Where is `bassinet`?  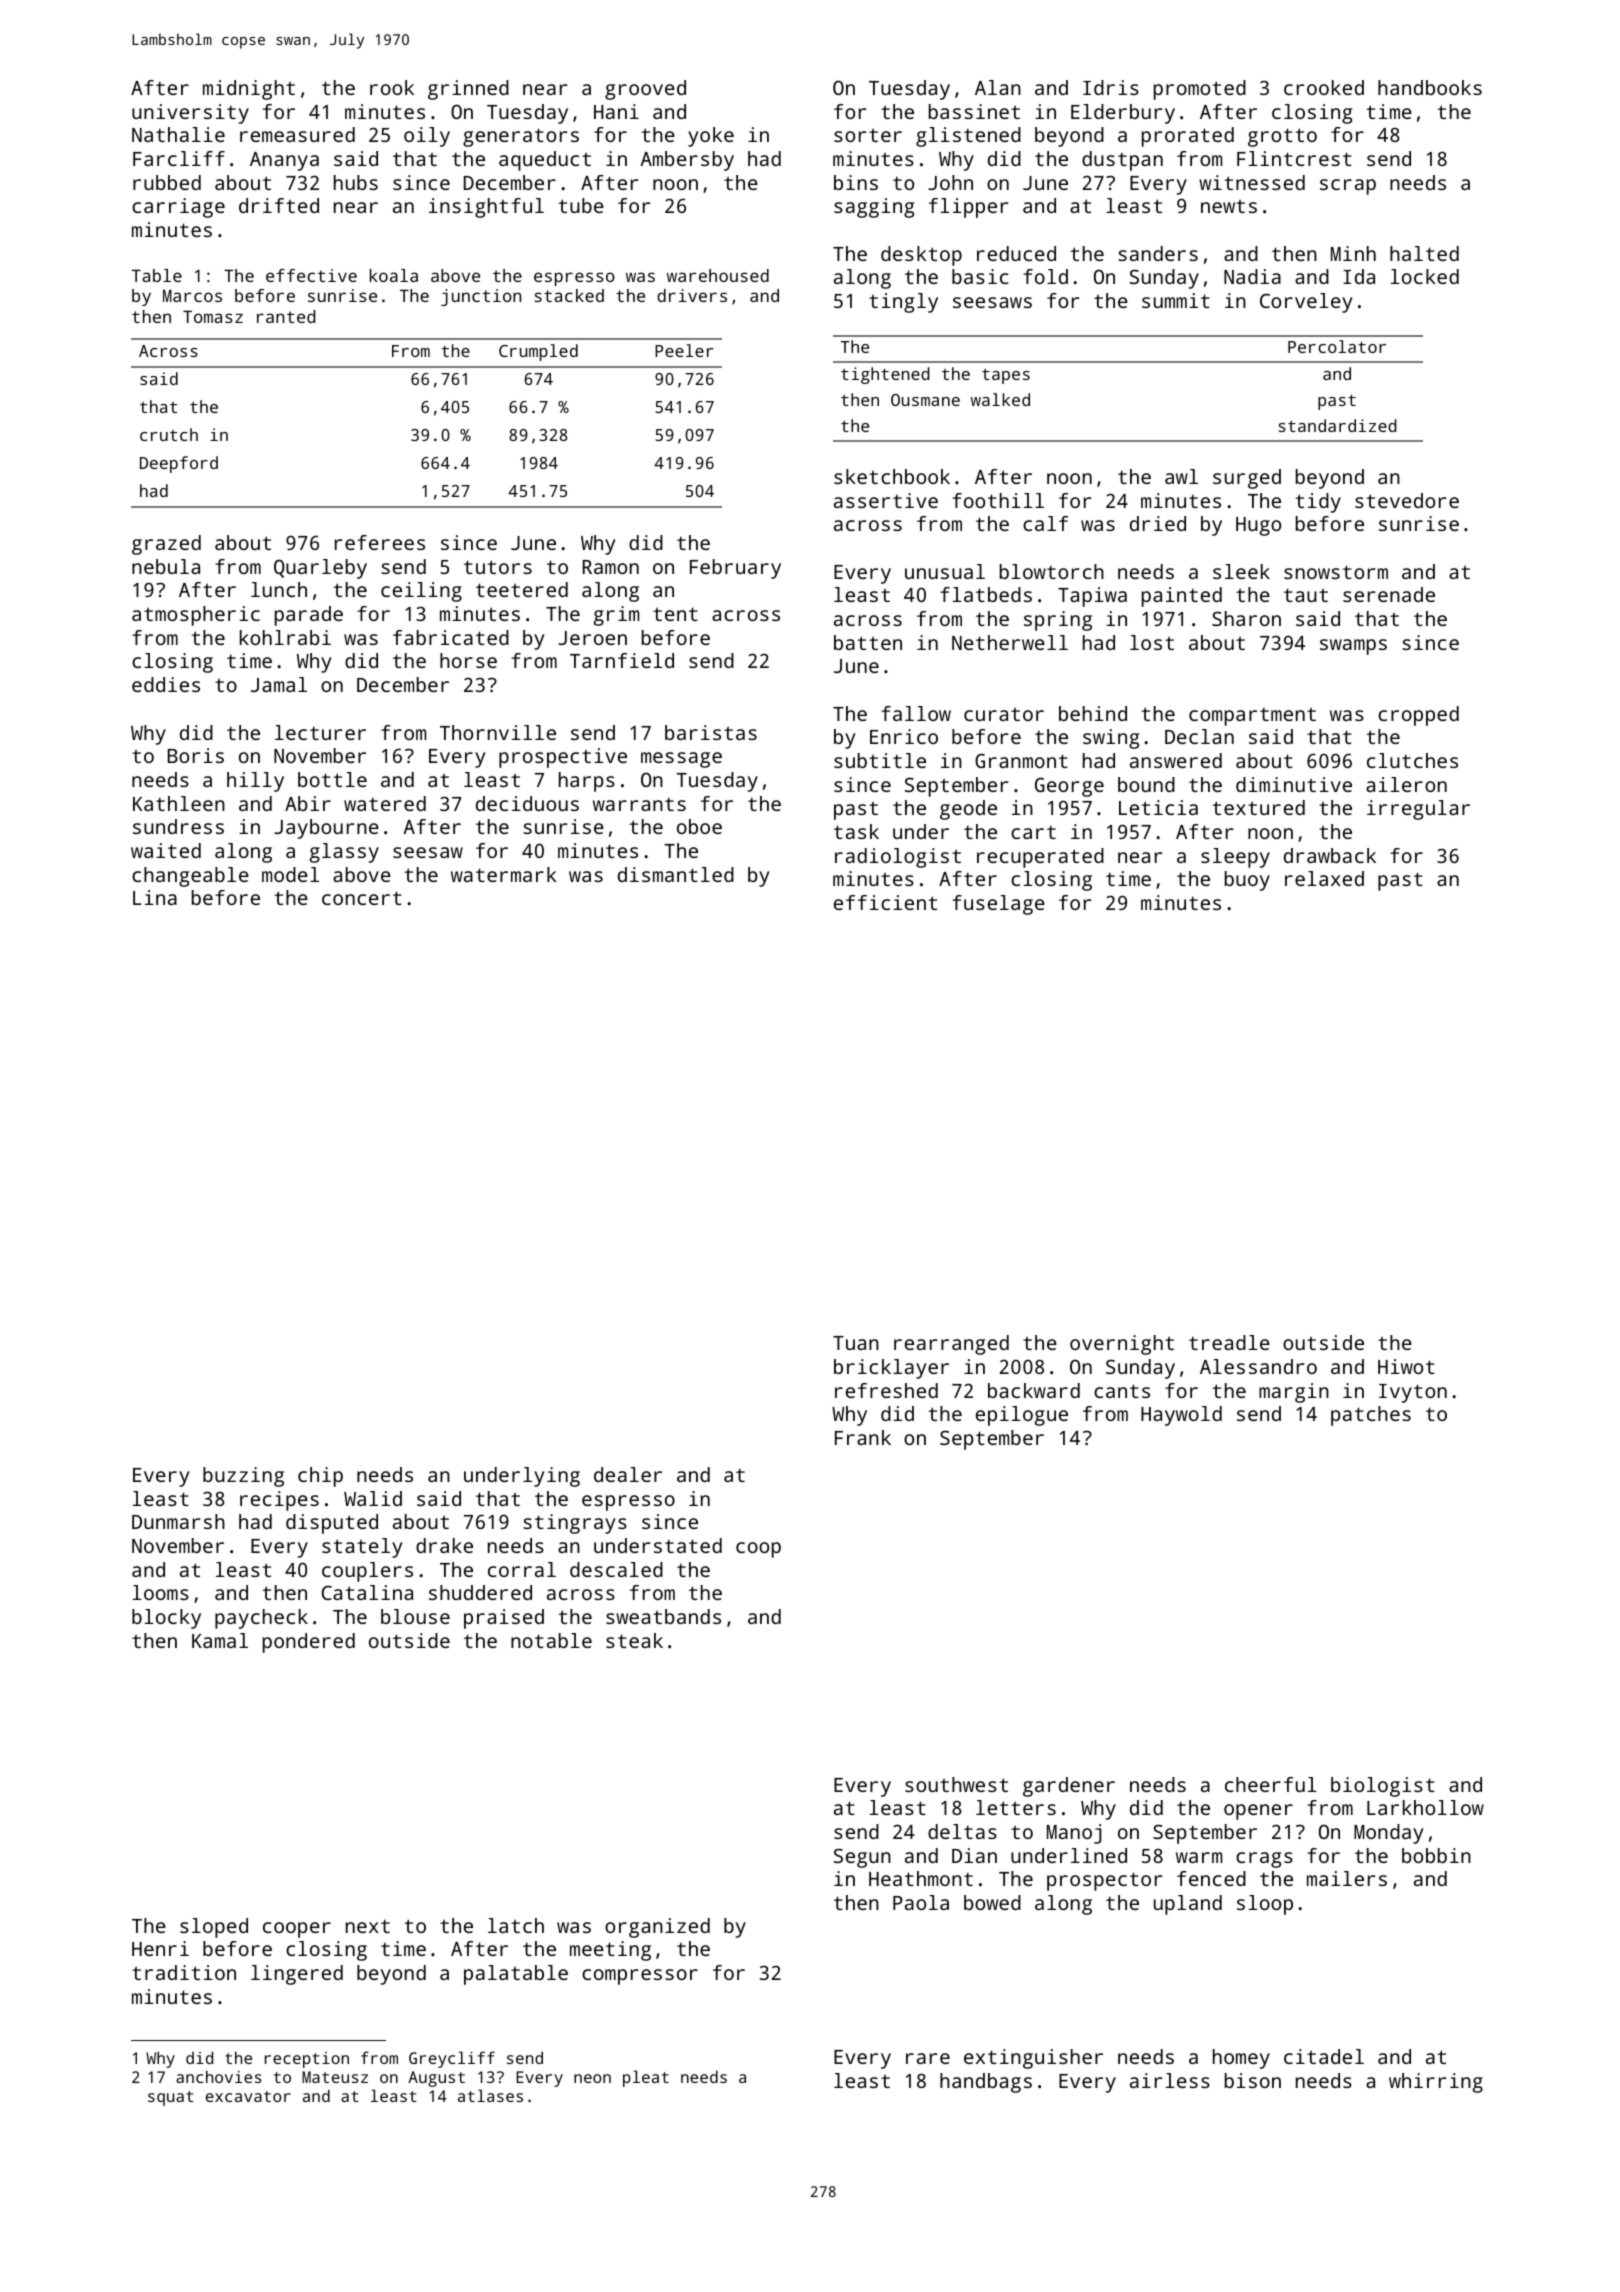 bassinet is located at coordinates (974, 111).
